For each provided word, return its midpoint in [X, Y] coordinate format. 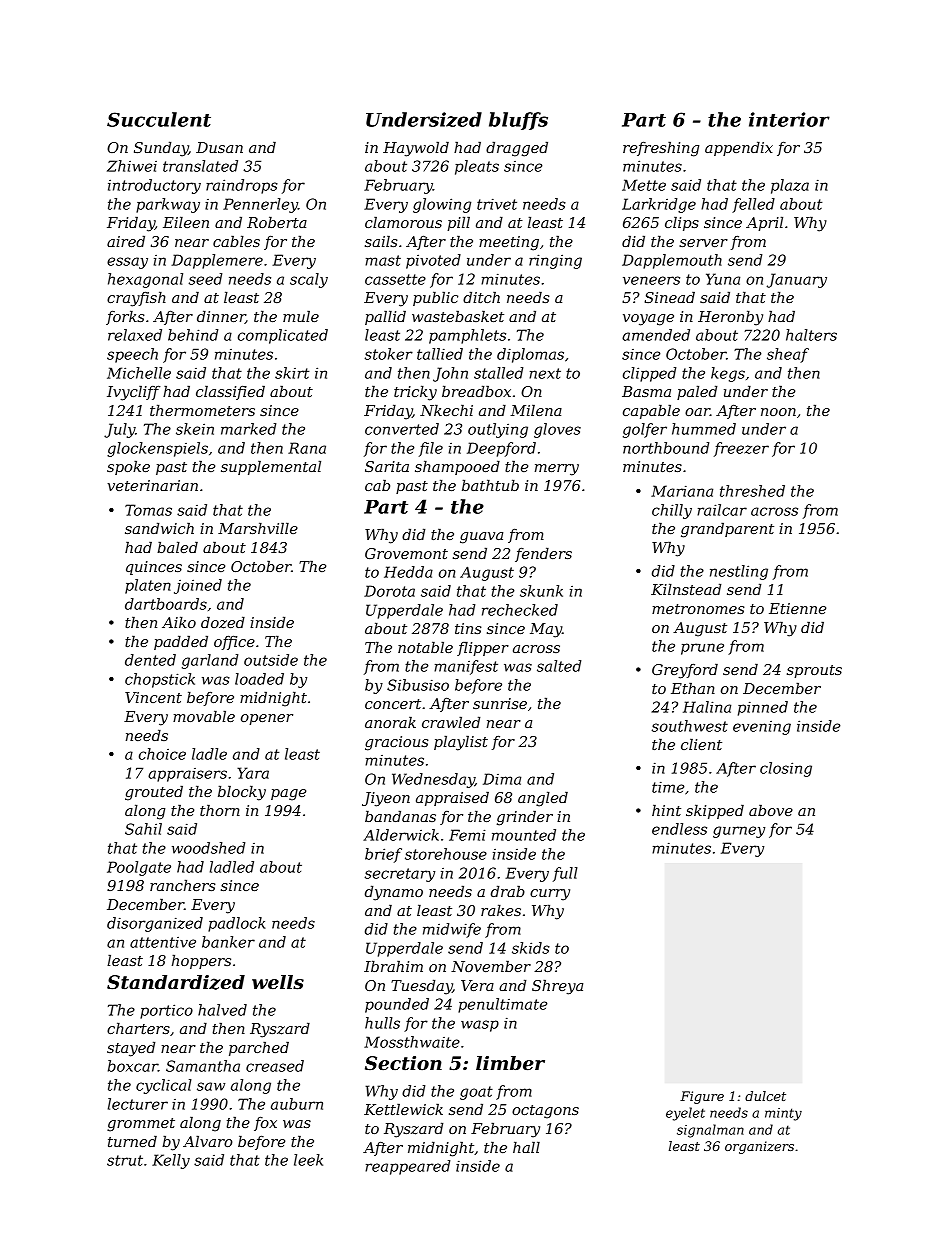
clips [682, 223]
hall [526, 1147]
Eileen [186, 222]
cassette [395, 279]
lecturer [138, 1104]
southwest [690, 726]
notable [425, 647]
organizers [759, 1147]
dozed [223, 622]
